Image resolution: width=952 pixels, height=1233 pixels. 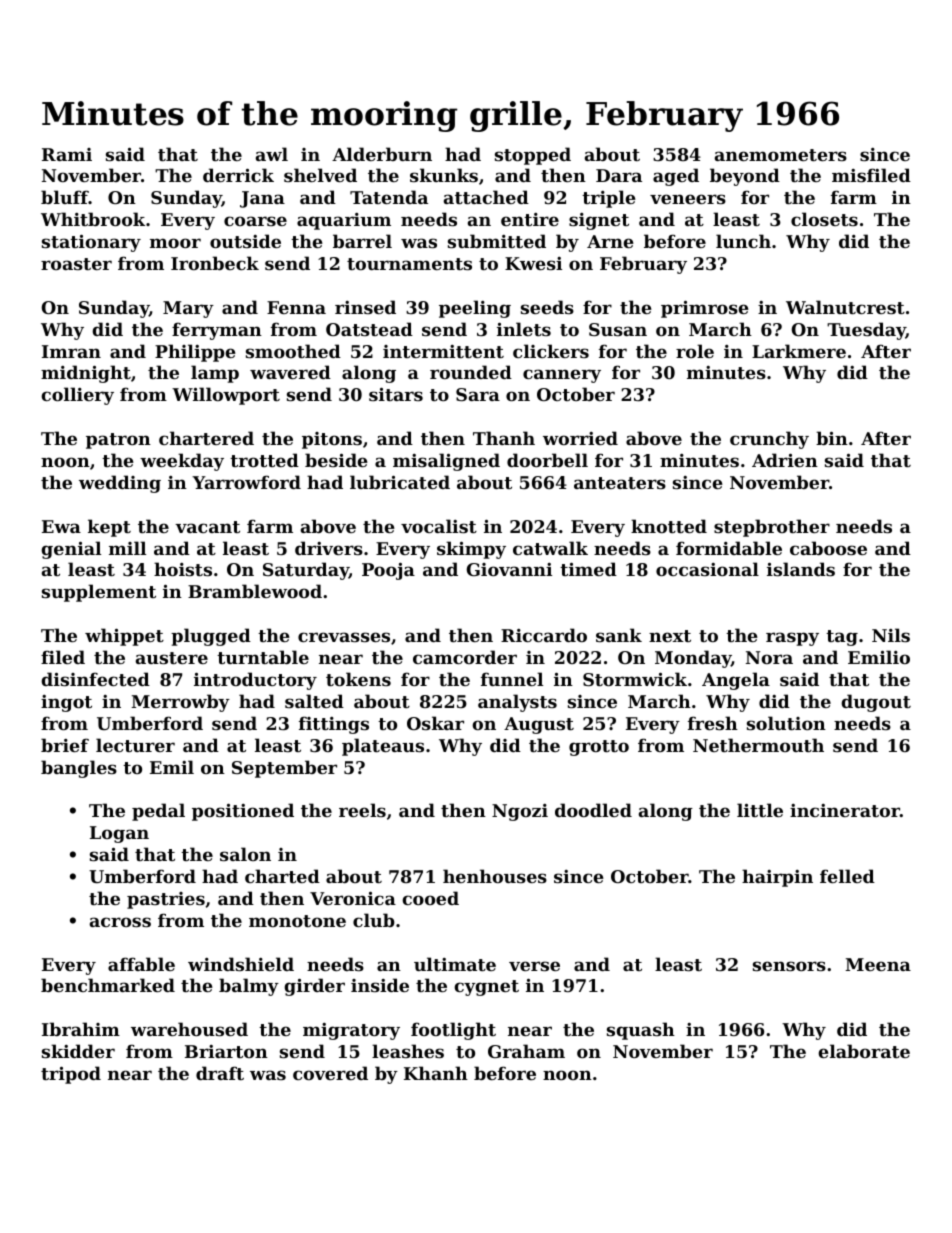 I want to click on Oskar, so click(x=435, y=723).
